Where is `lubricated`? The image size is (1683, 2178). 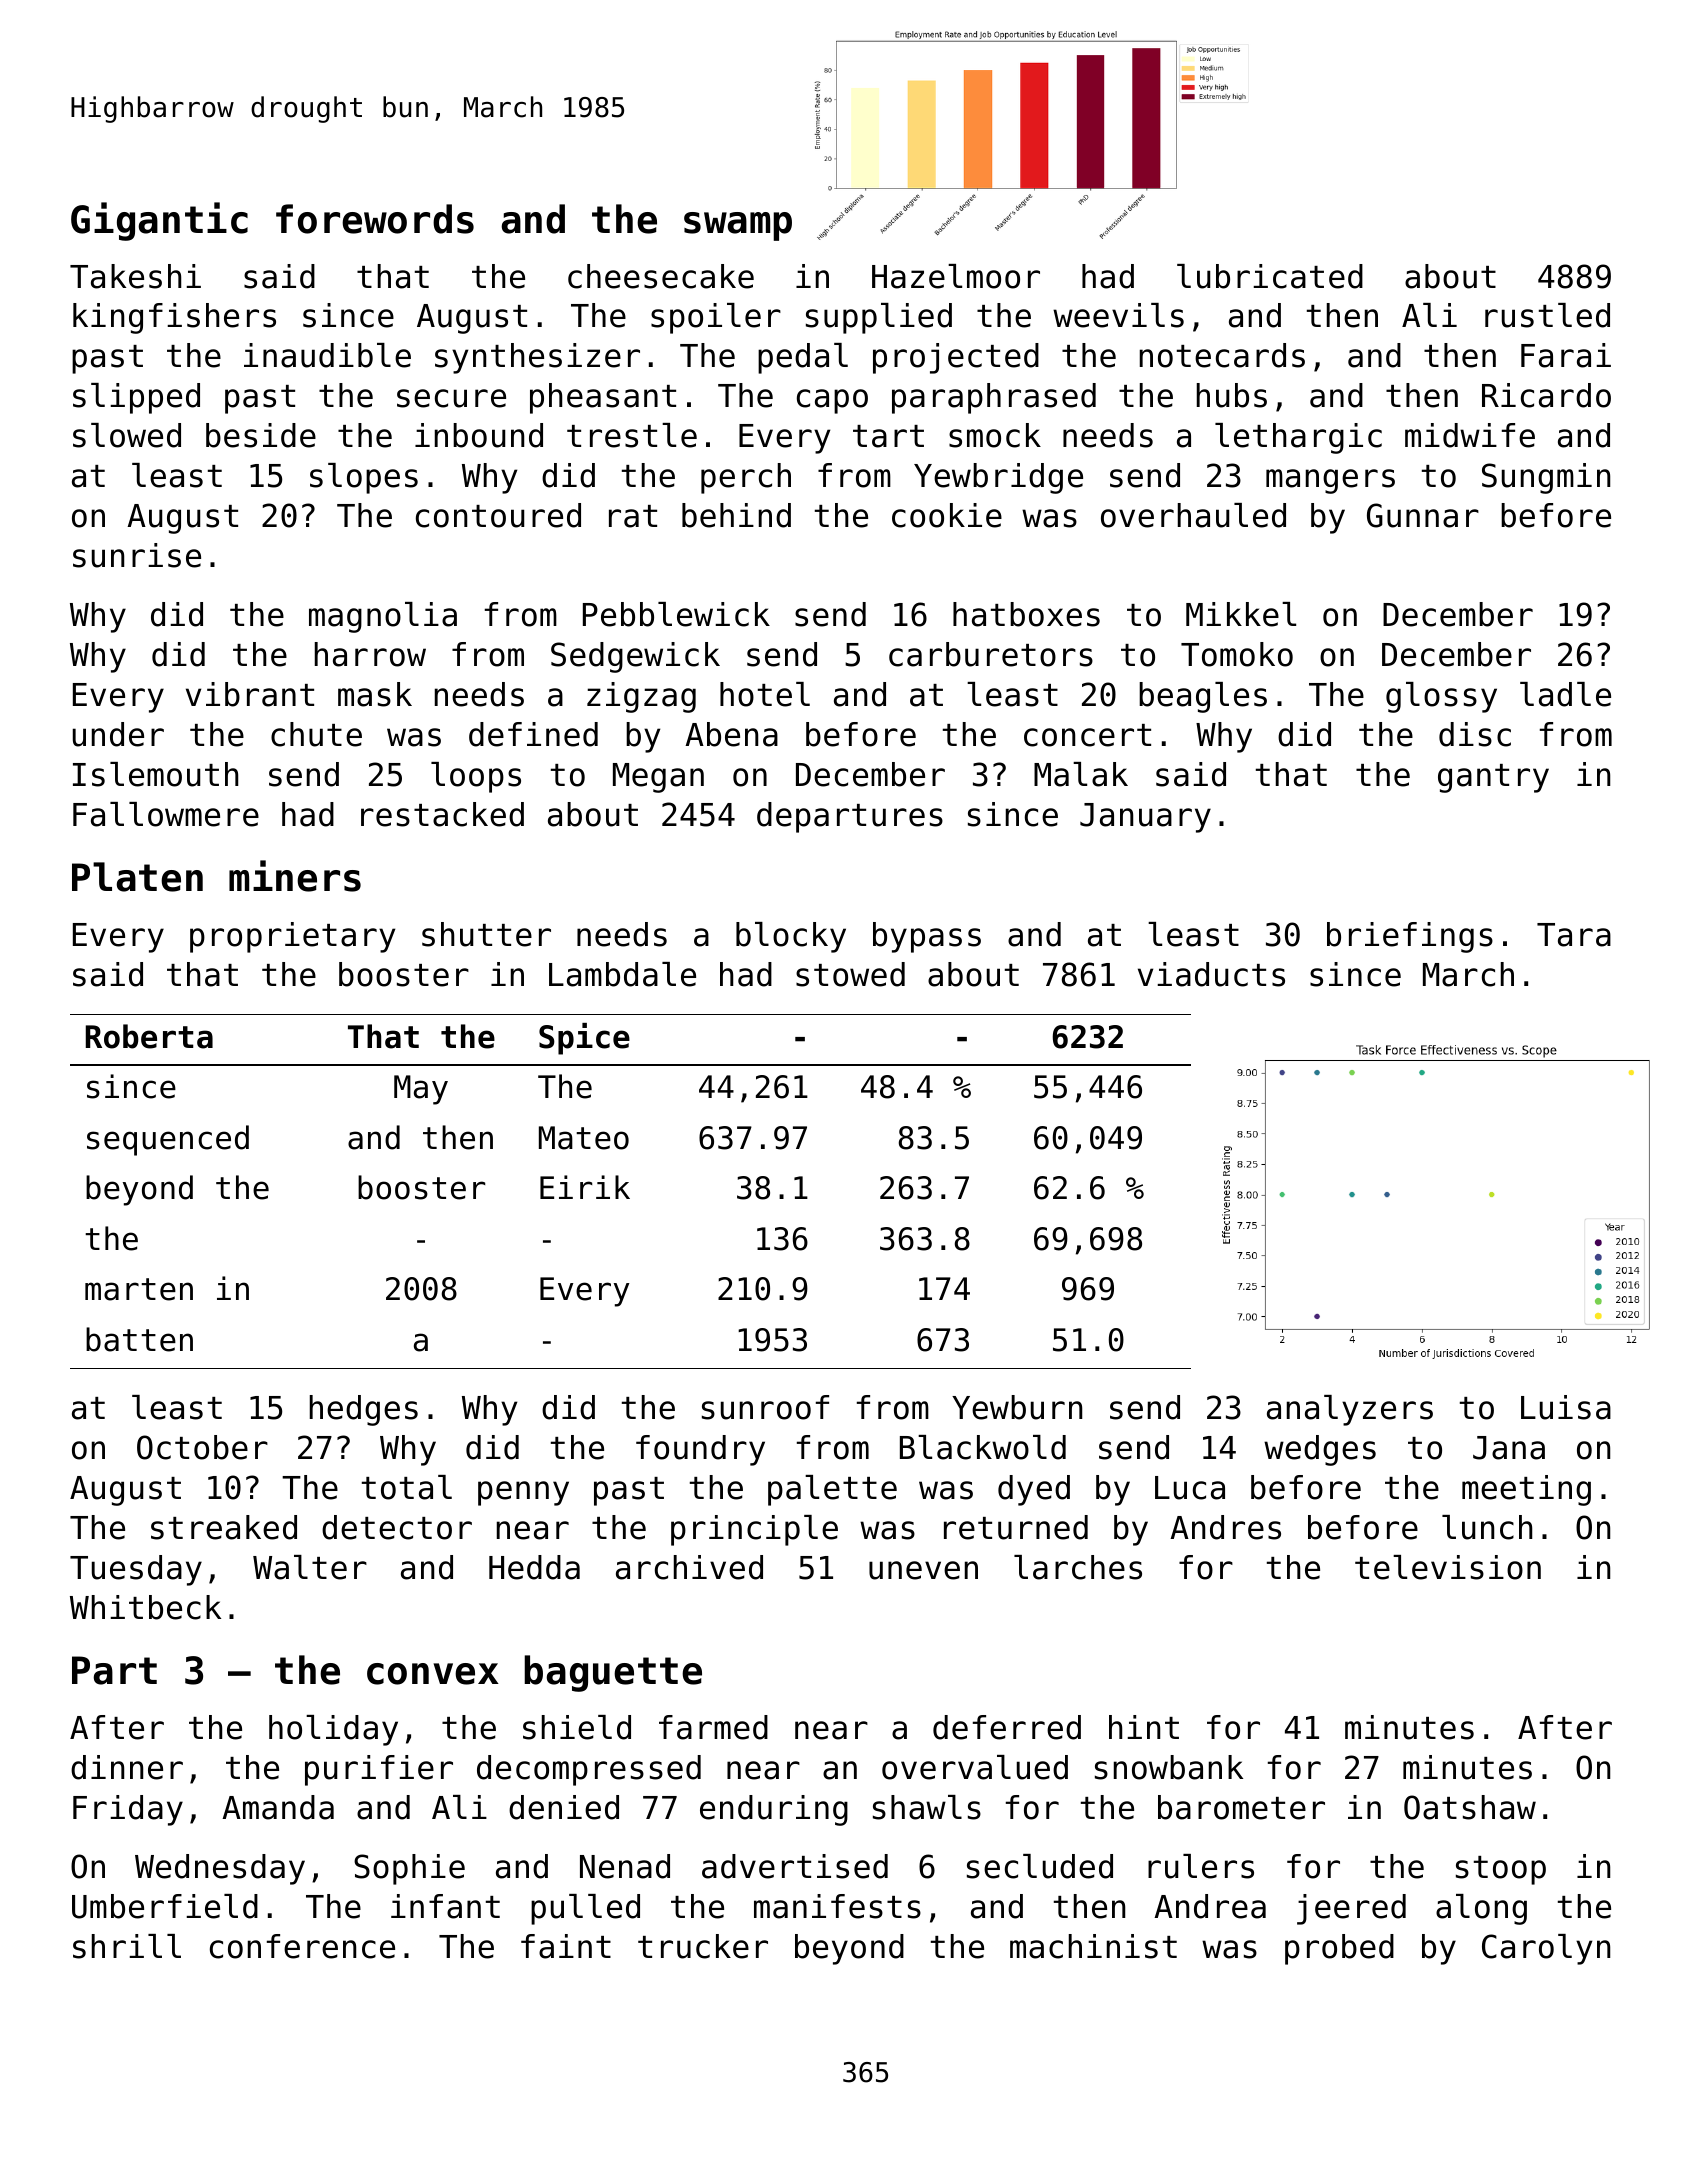 lubricated is located at coordinates (1270, 276).
